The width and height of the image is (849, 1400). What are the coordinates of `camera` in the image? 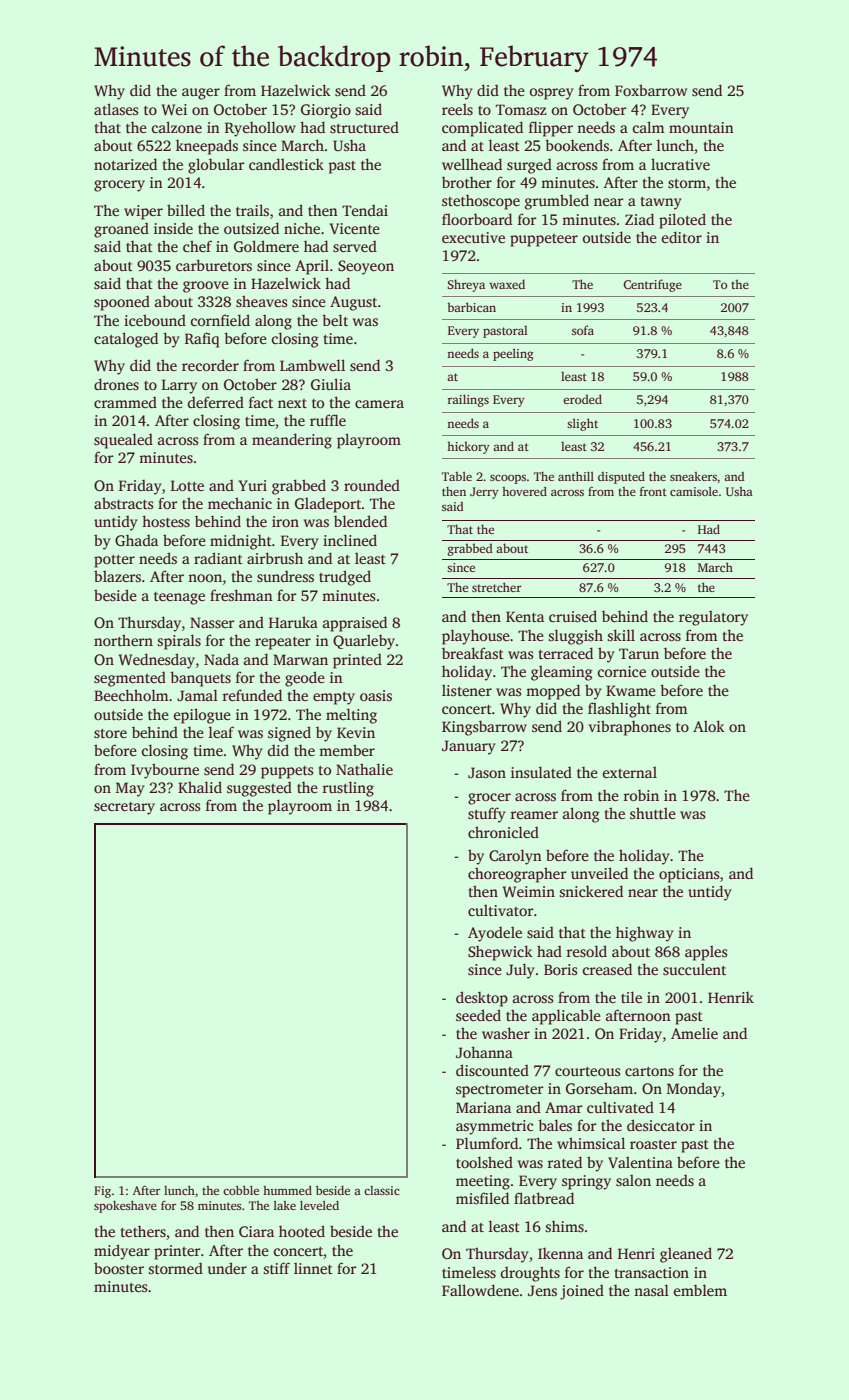 It's located at (379, 404).
